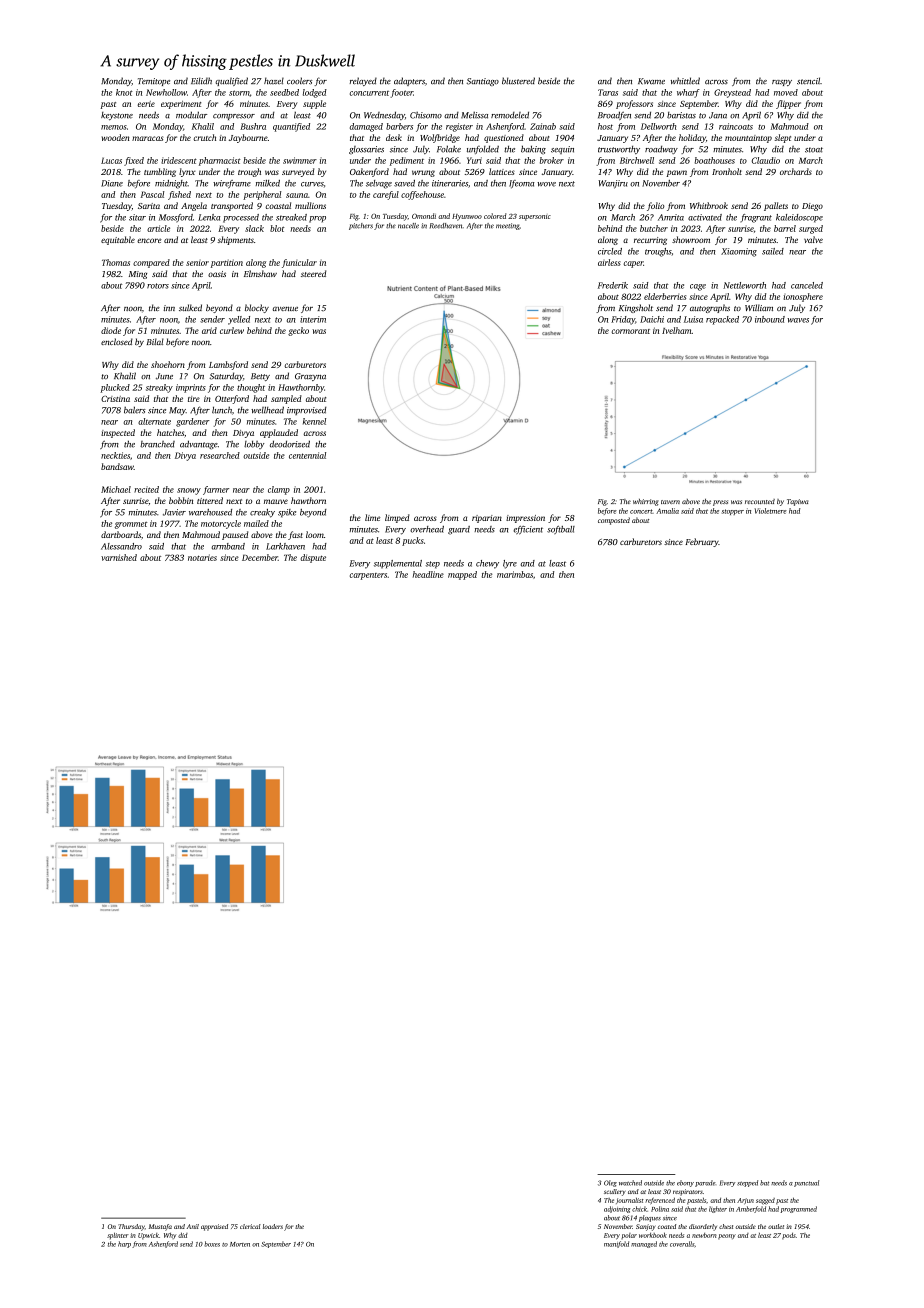  Describe the element at coordinates (705, 1183) in the page. I see `parade` at that location.
